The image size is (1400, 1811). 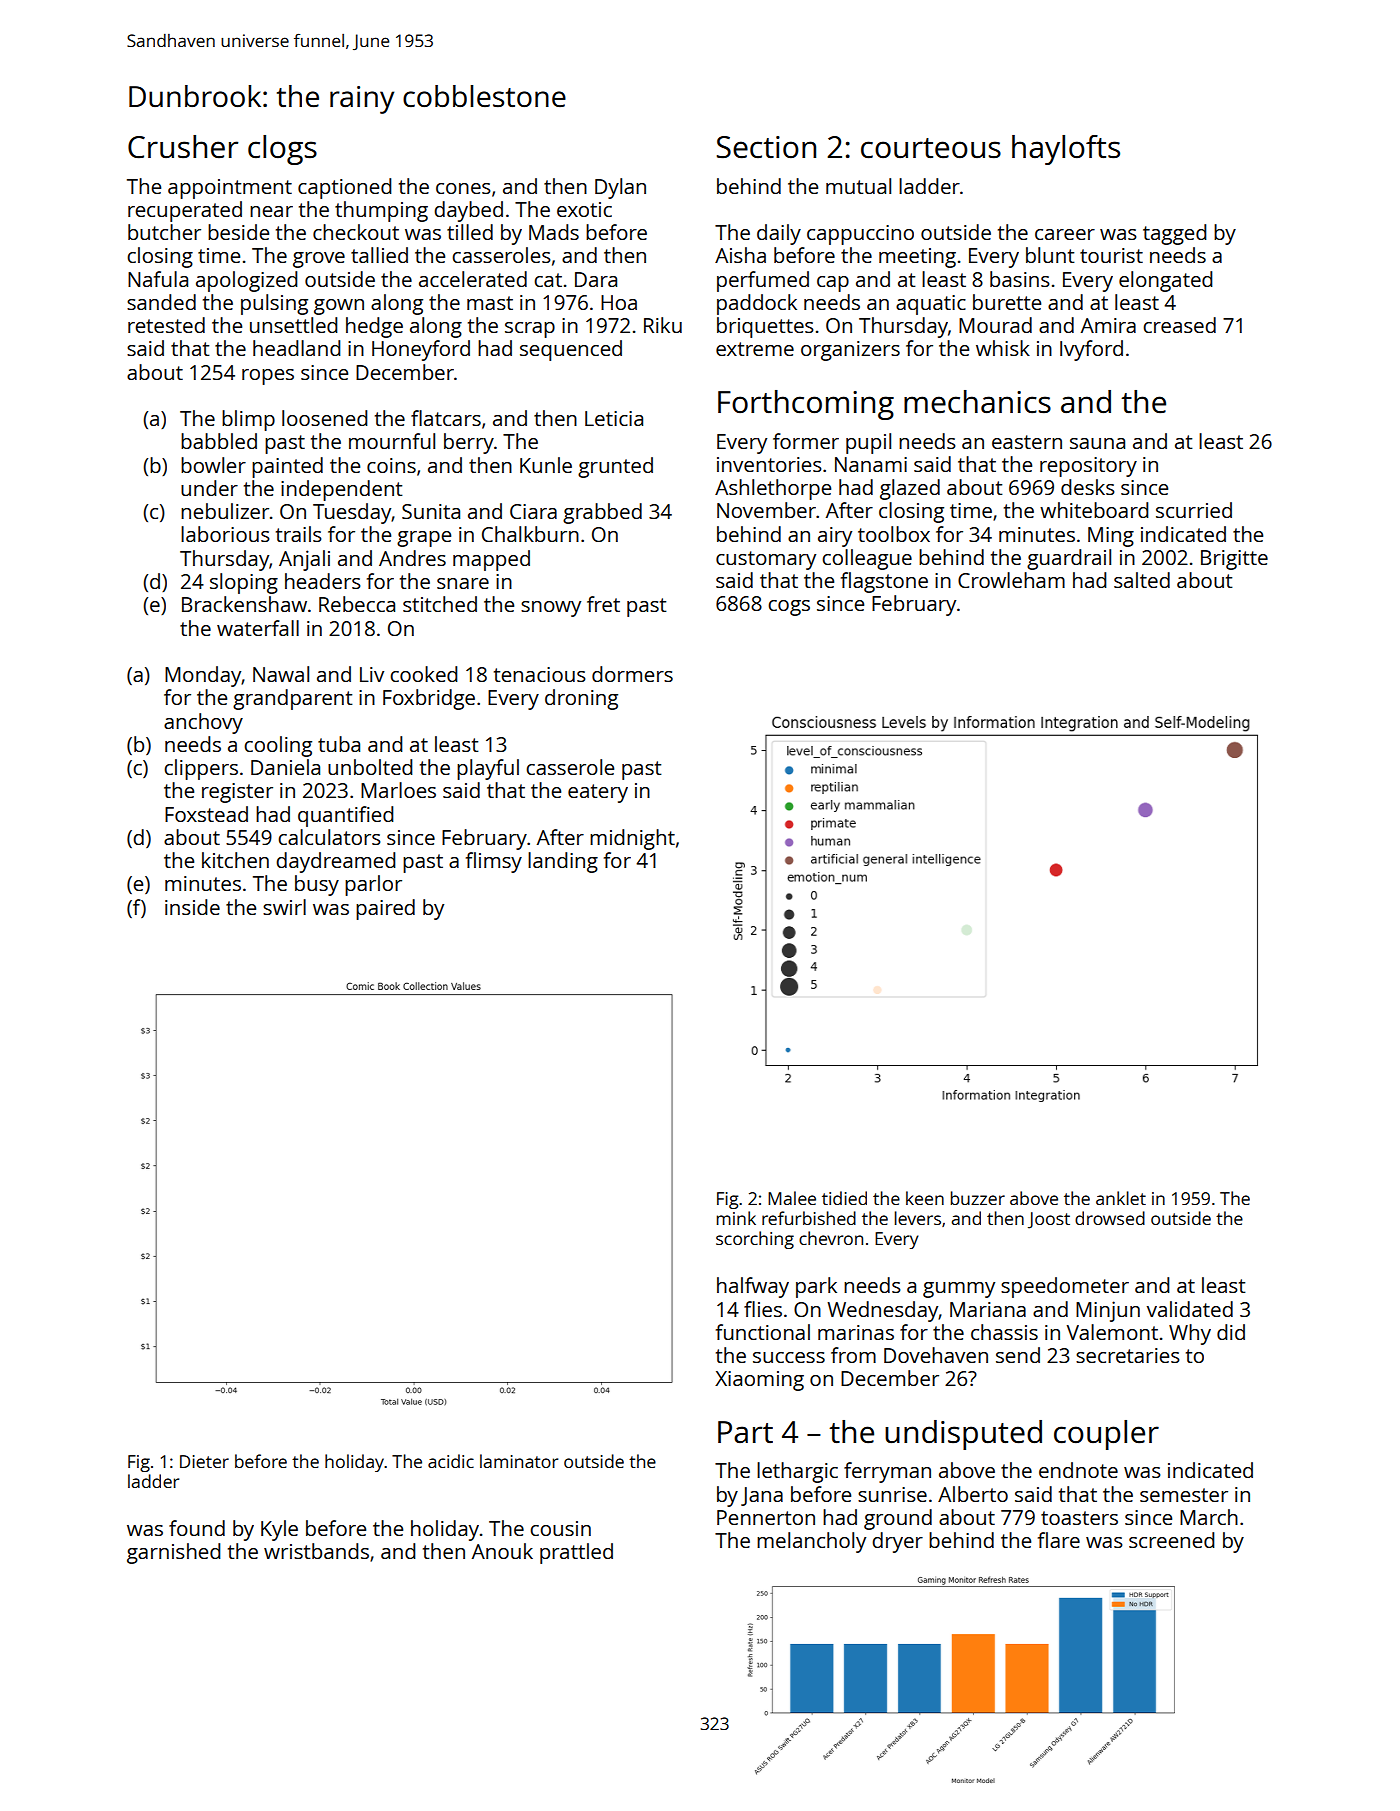 What do you see at coordinates (978, 1198) in the page?
I see `buzzer` at bounding box center [978, 1198].
